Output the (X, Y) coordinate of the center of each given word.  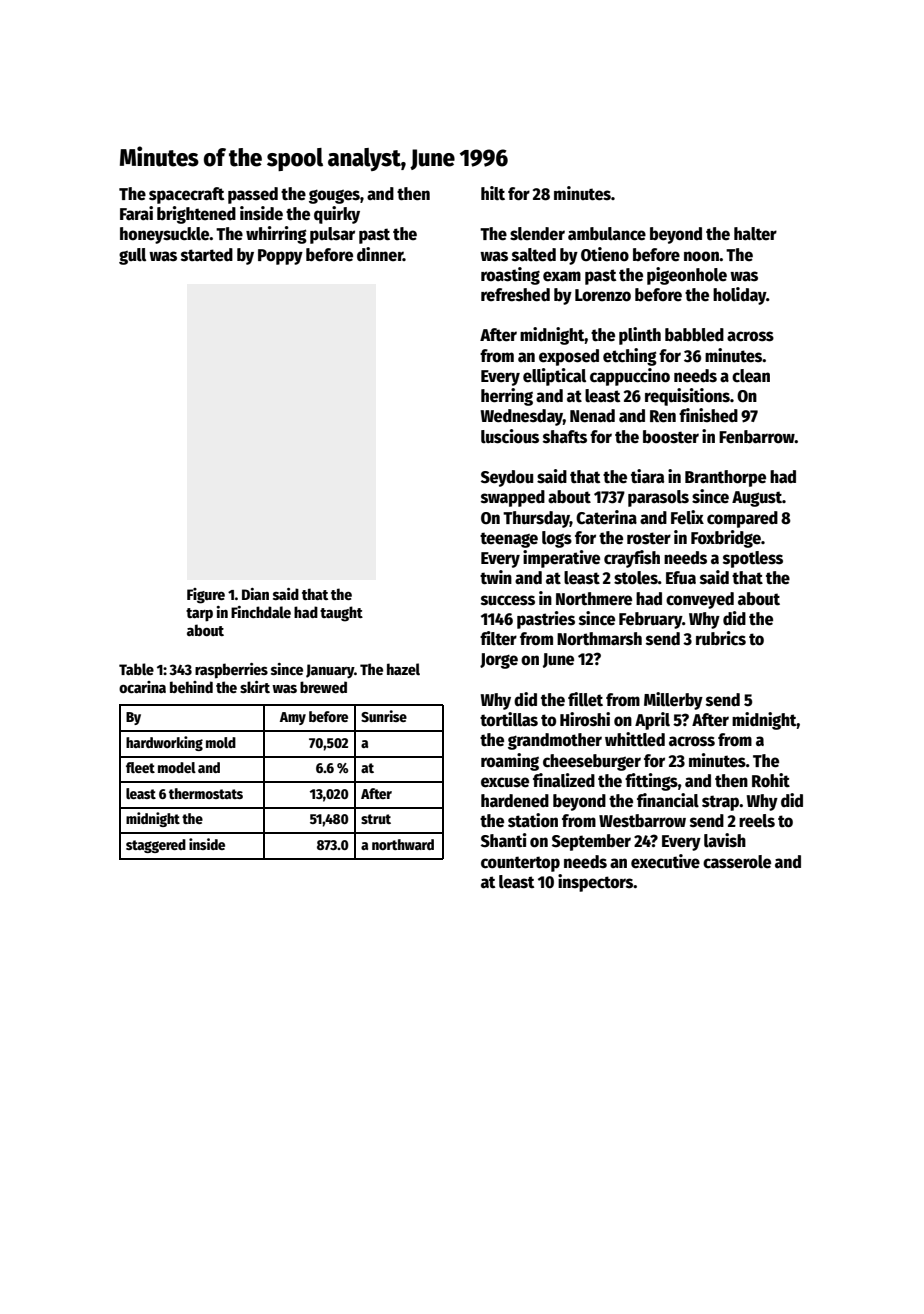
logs (557, 539)
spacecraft (186, 195)
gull (132, 256)
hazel (403, 669)
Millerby (673, 701)
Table (136, 669)
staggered (156, 846)
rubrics (721, 638)
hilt (493, 193)
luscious (510, 436)
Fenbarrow (757, 437)
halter (755, 234)
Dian (255, 594)
